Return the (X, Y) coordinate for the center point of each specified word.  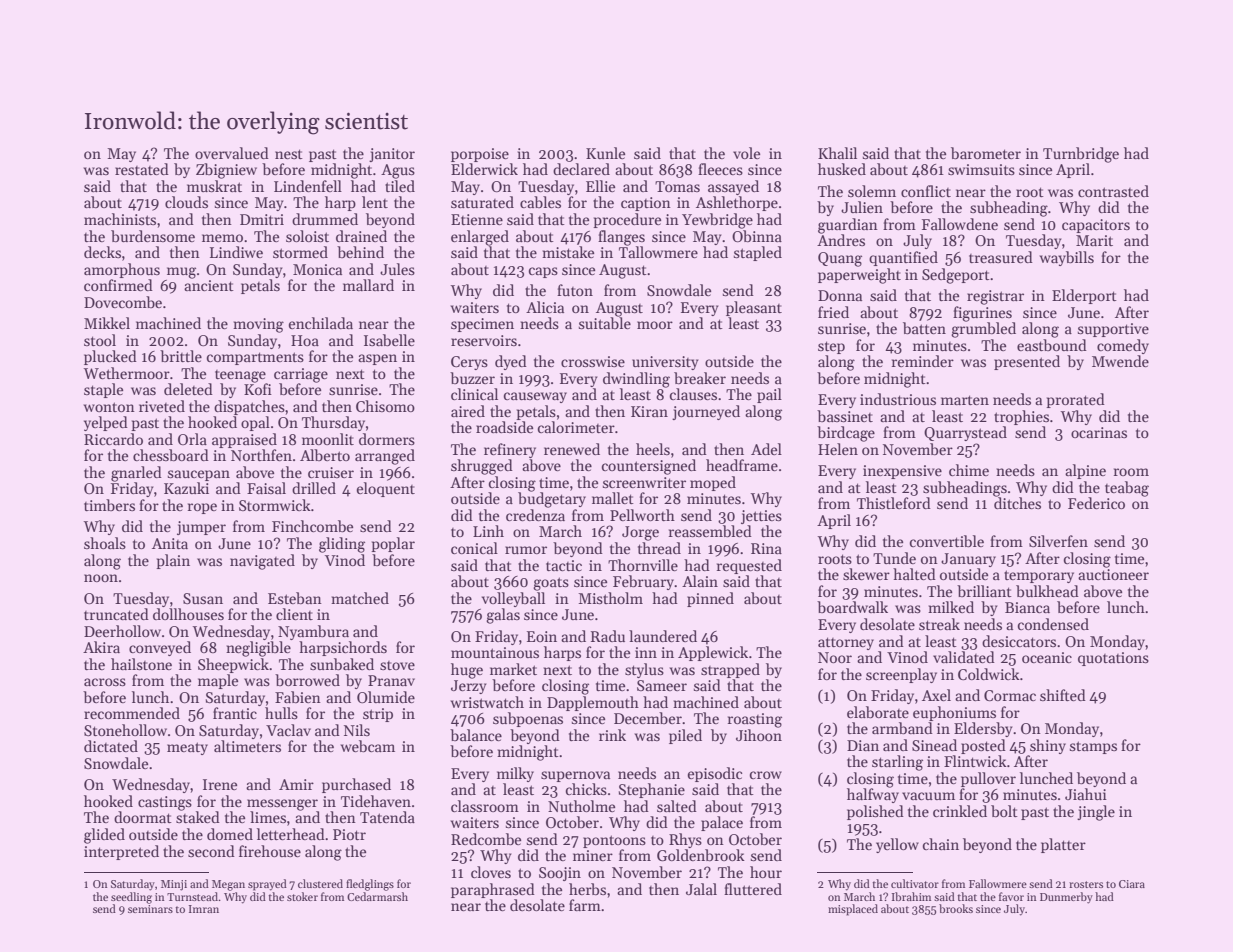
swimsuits (981, 169)
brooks (956, 908)
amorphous (122, 270)
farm (585, 905)
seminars (150, 909)
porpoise (480, 155)
